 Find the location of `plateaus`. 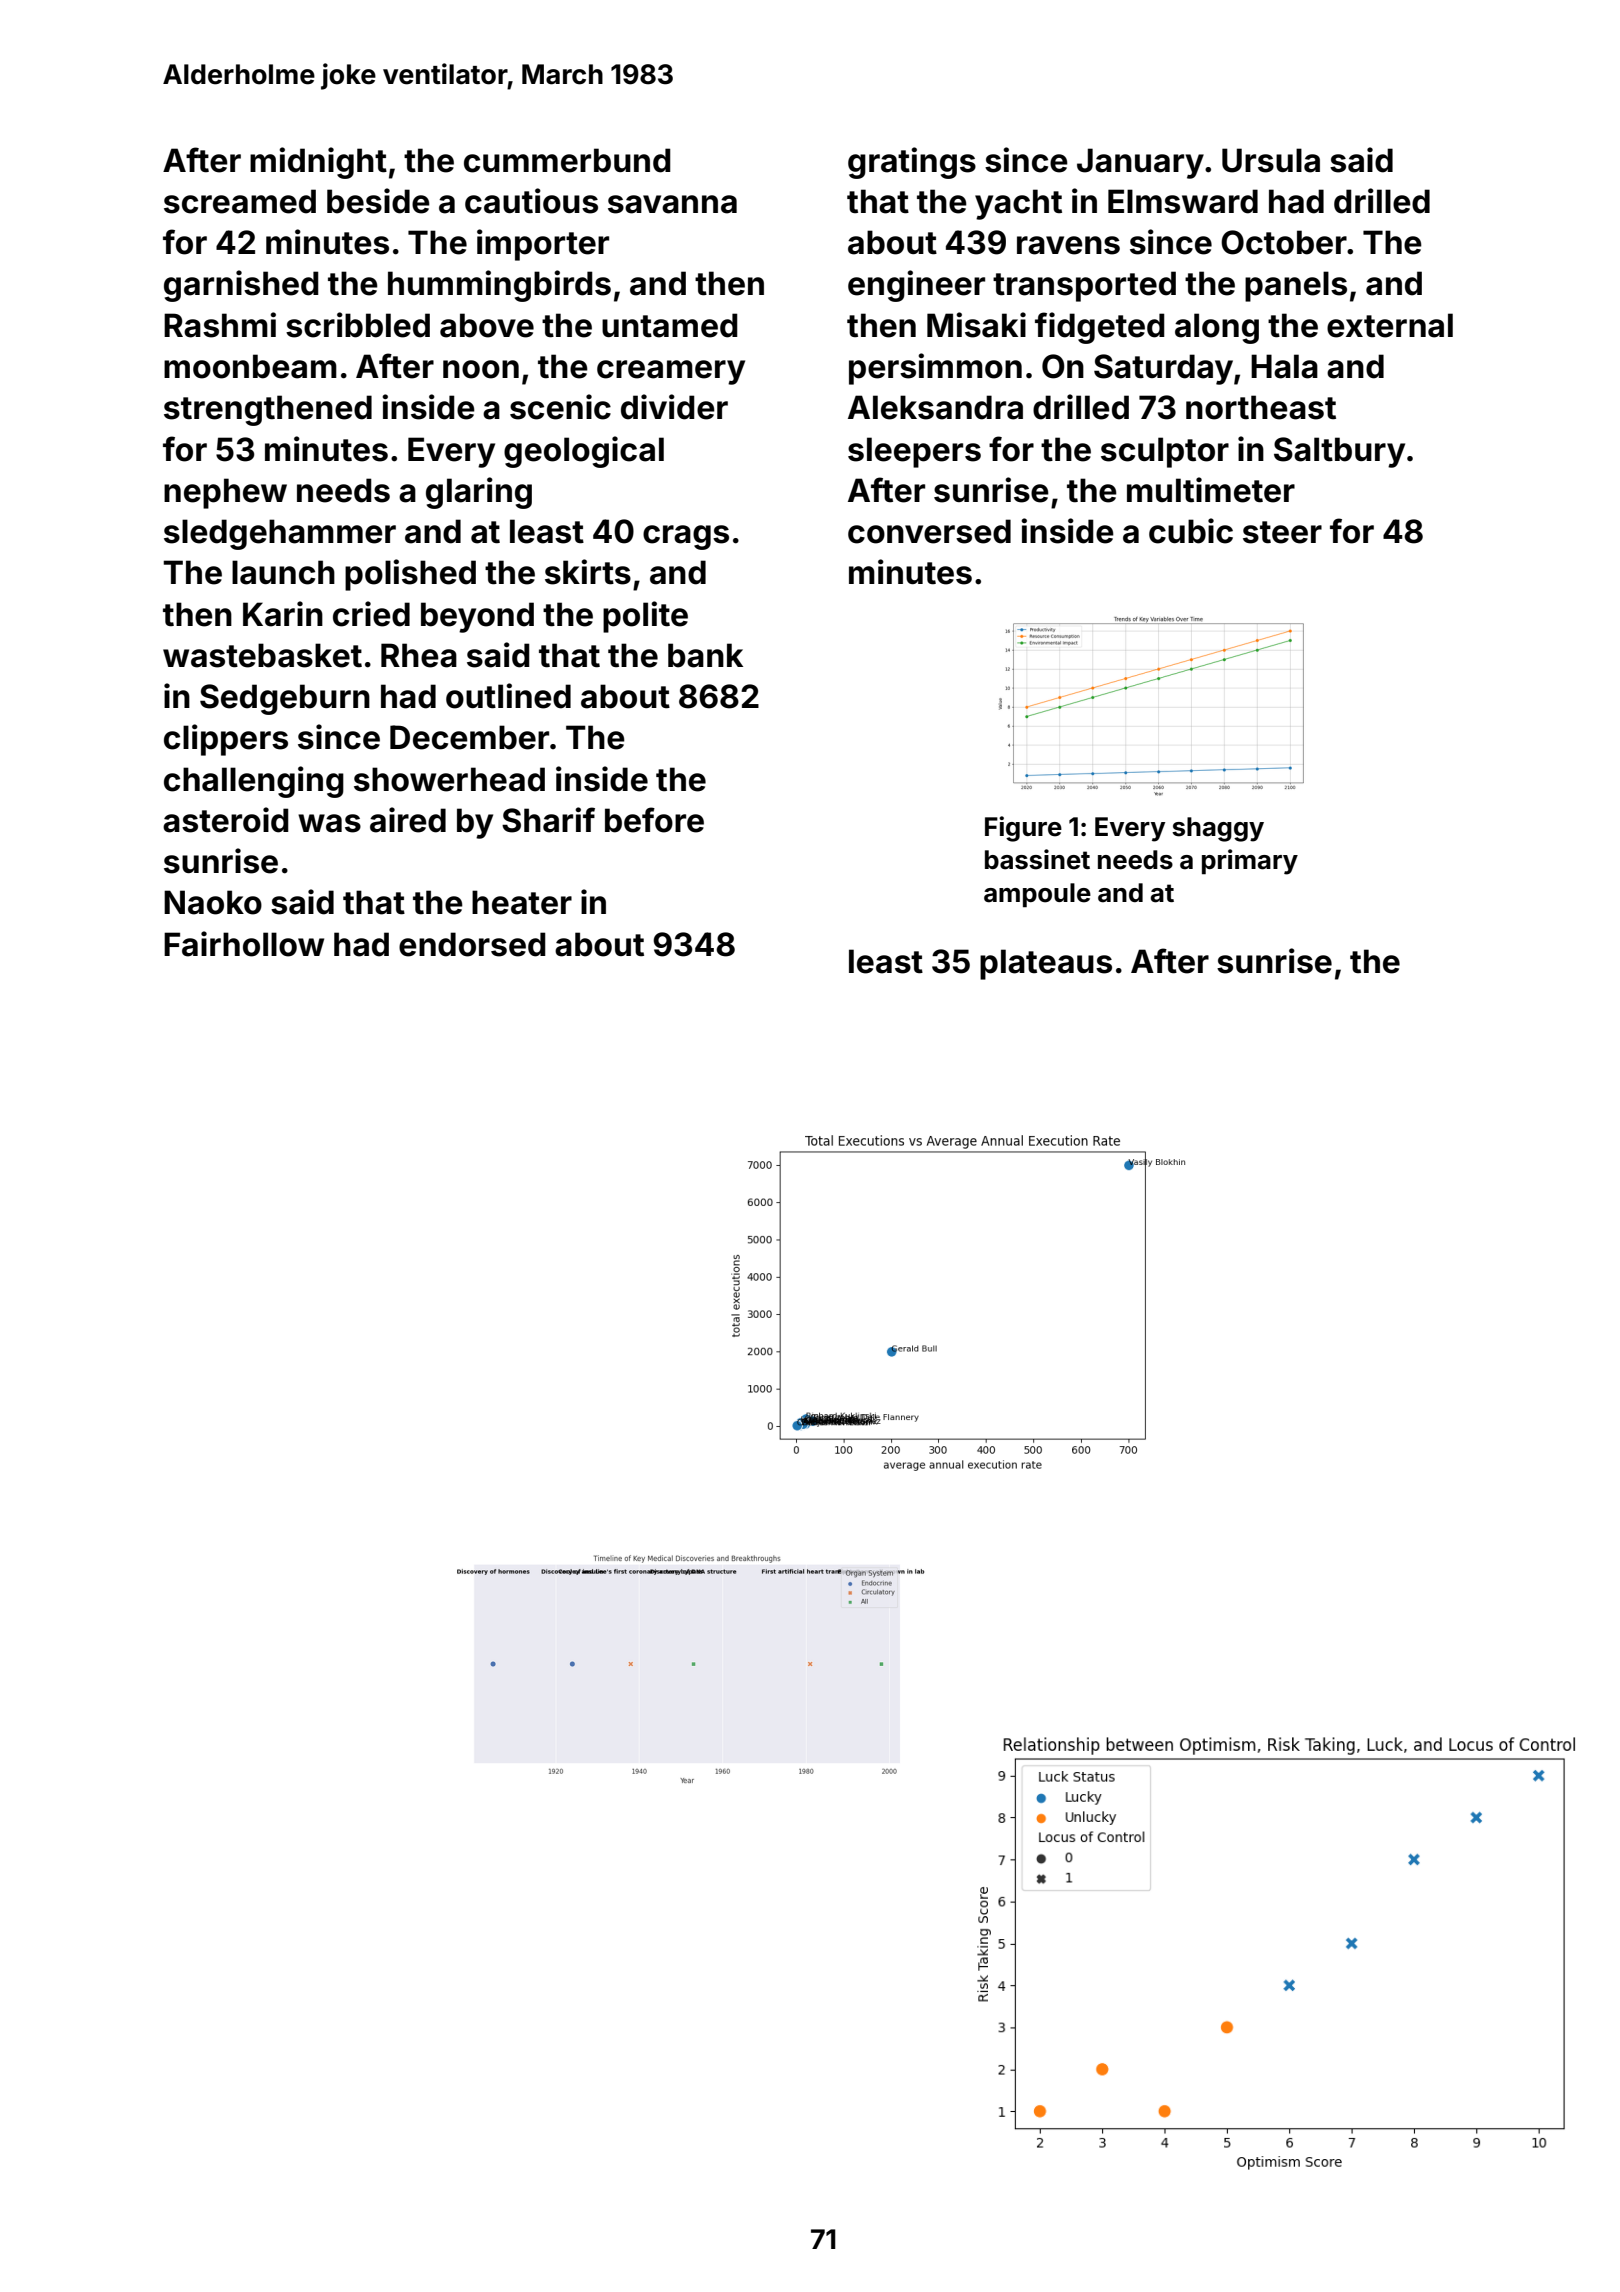

plateaus is located at coordinates (1046, 964).
